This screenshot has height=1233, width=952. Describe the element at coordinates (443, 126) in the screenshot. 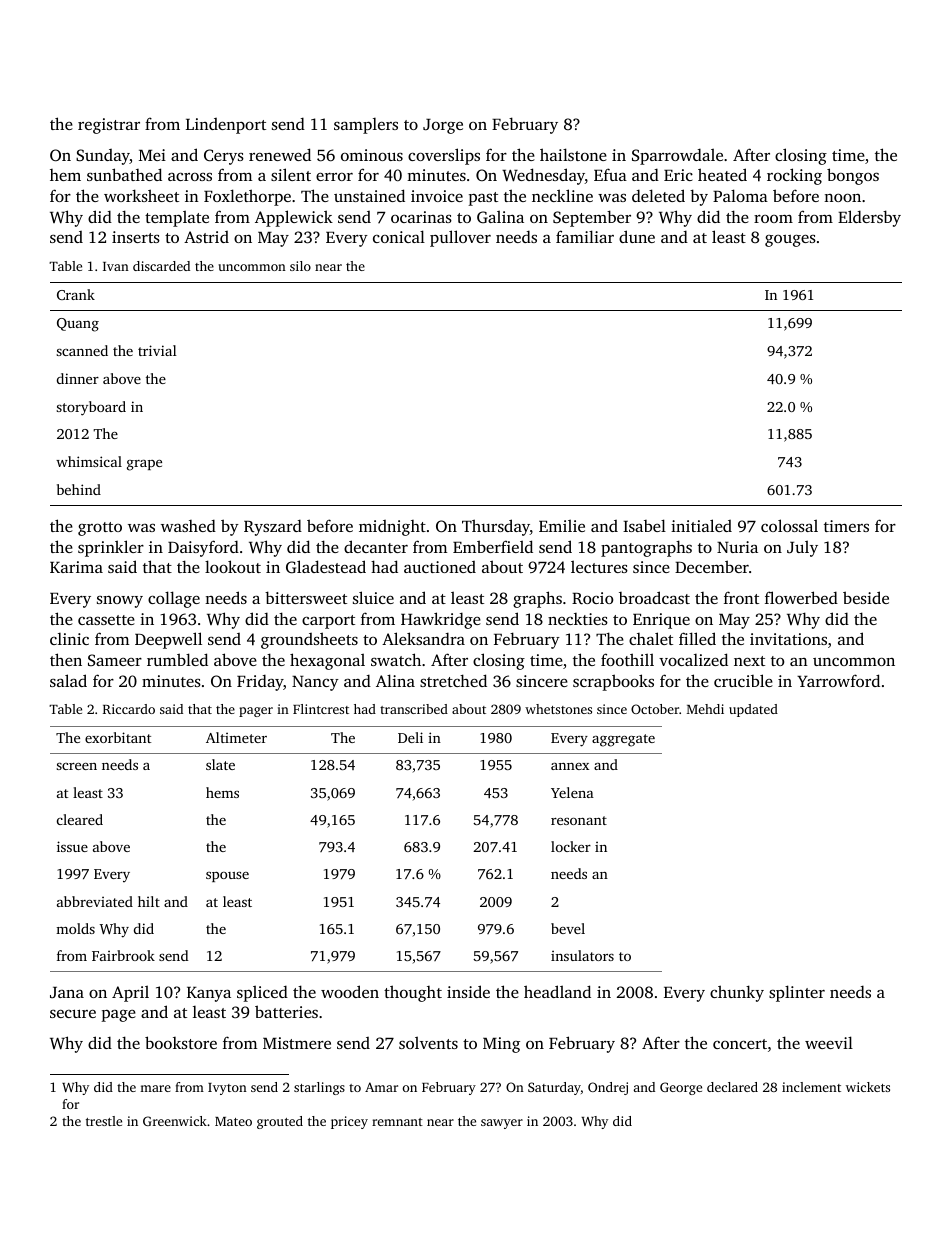

I see `Jorge` at that location.
